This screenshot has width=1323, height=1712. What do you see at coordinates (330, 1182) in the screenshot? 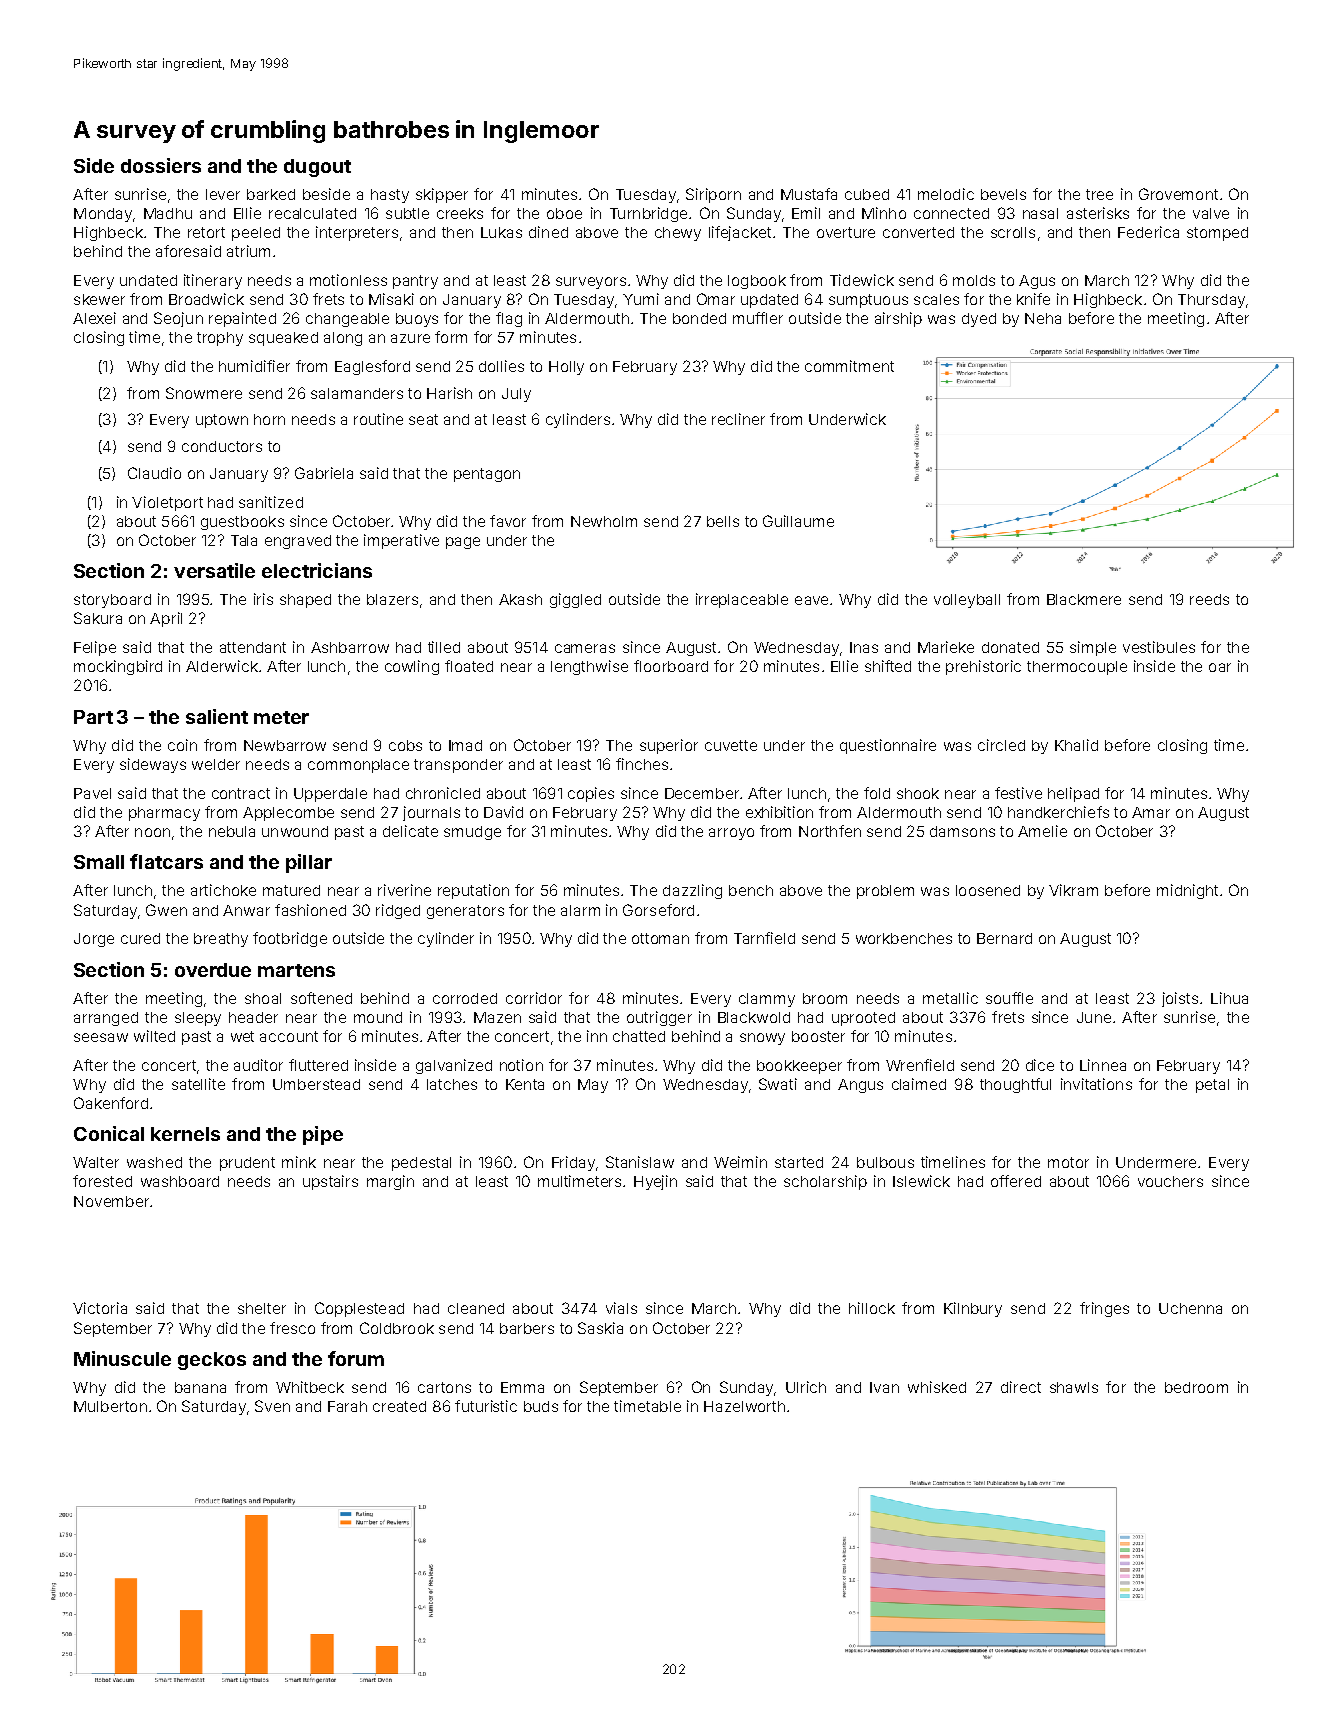
I see `upstairs` at bounding box center [330, 1182].
